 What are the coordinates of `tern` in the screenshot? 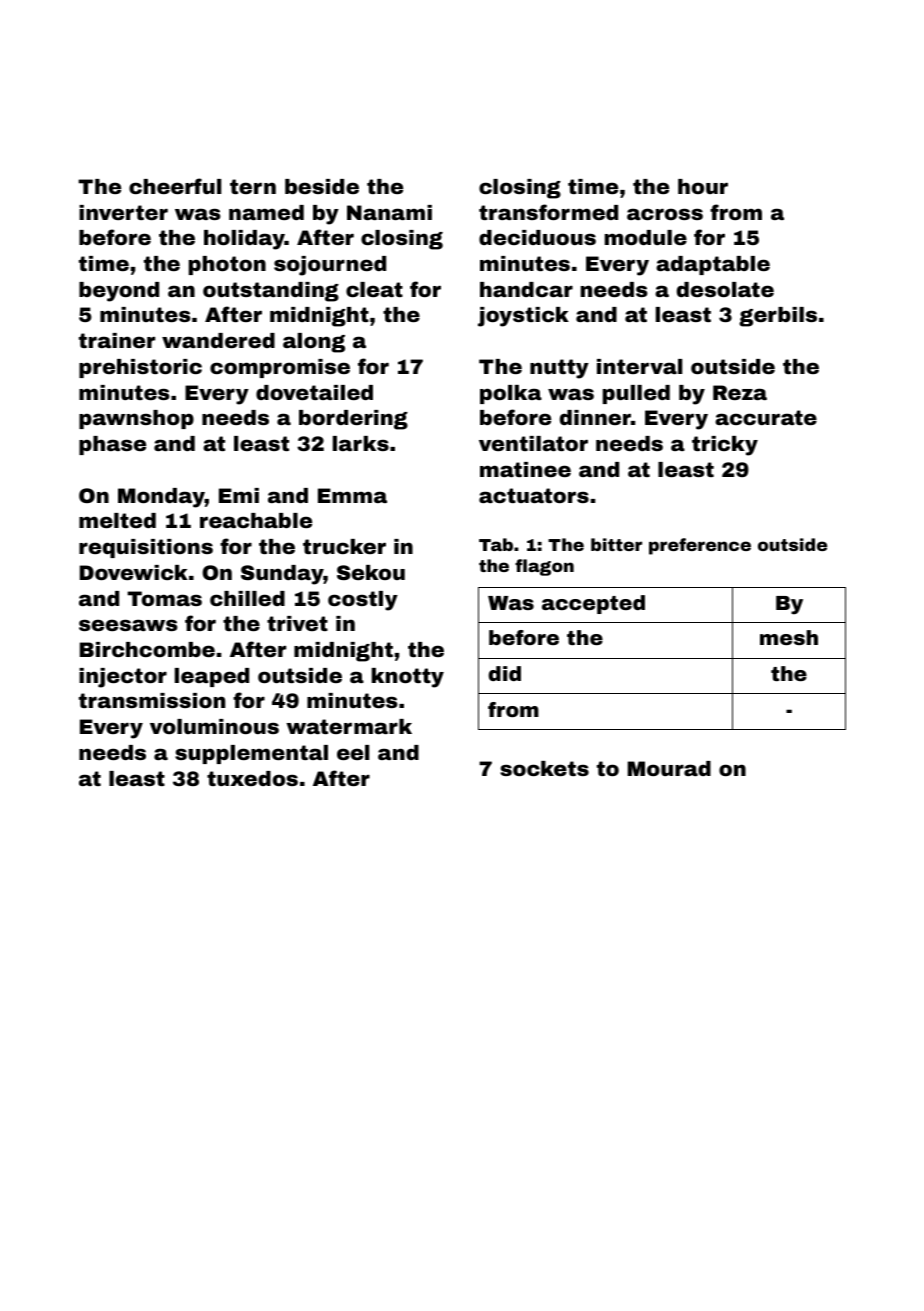 It's located at (253, 186).
